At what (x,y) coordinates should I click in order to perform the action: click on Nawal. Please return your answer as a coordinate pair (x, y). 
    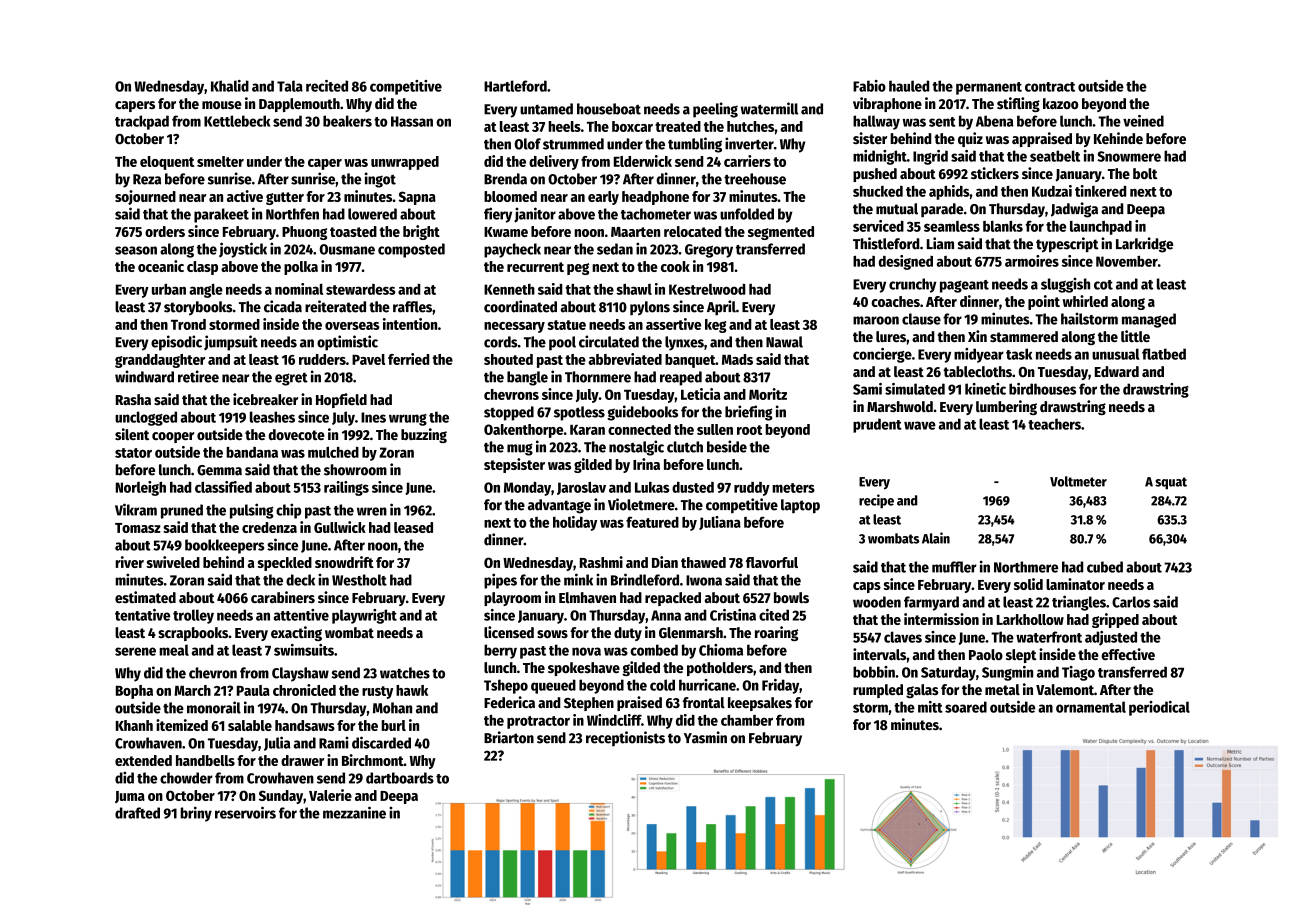
    Looking at the image, I should click on (784, 342).
